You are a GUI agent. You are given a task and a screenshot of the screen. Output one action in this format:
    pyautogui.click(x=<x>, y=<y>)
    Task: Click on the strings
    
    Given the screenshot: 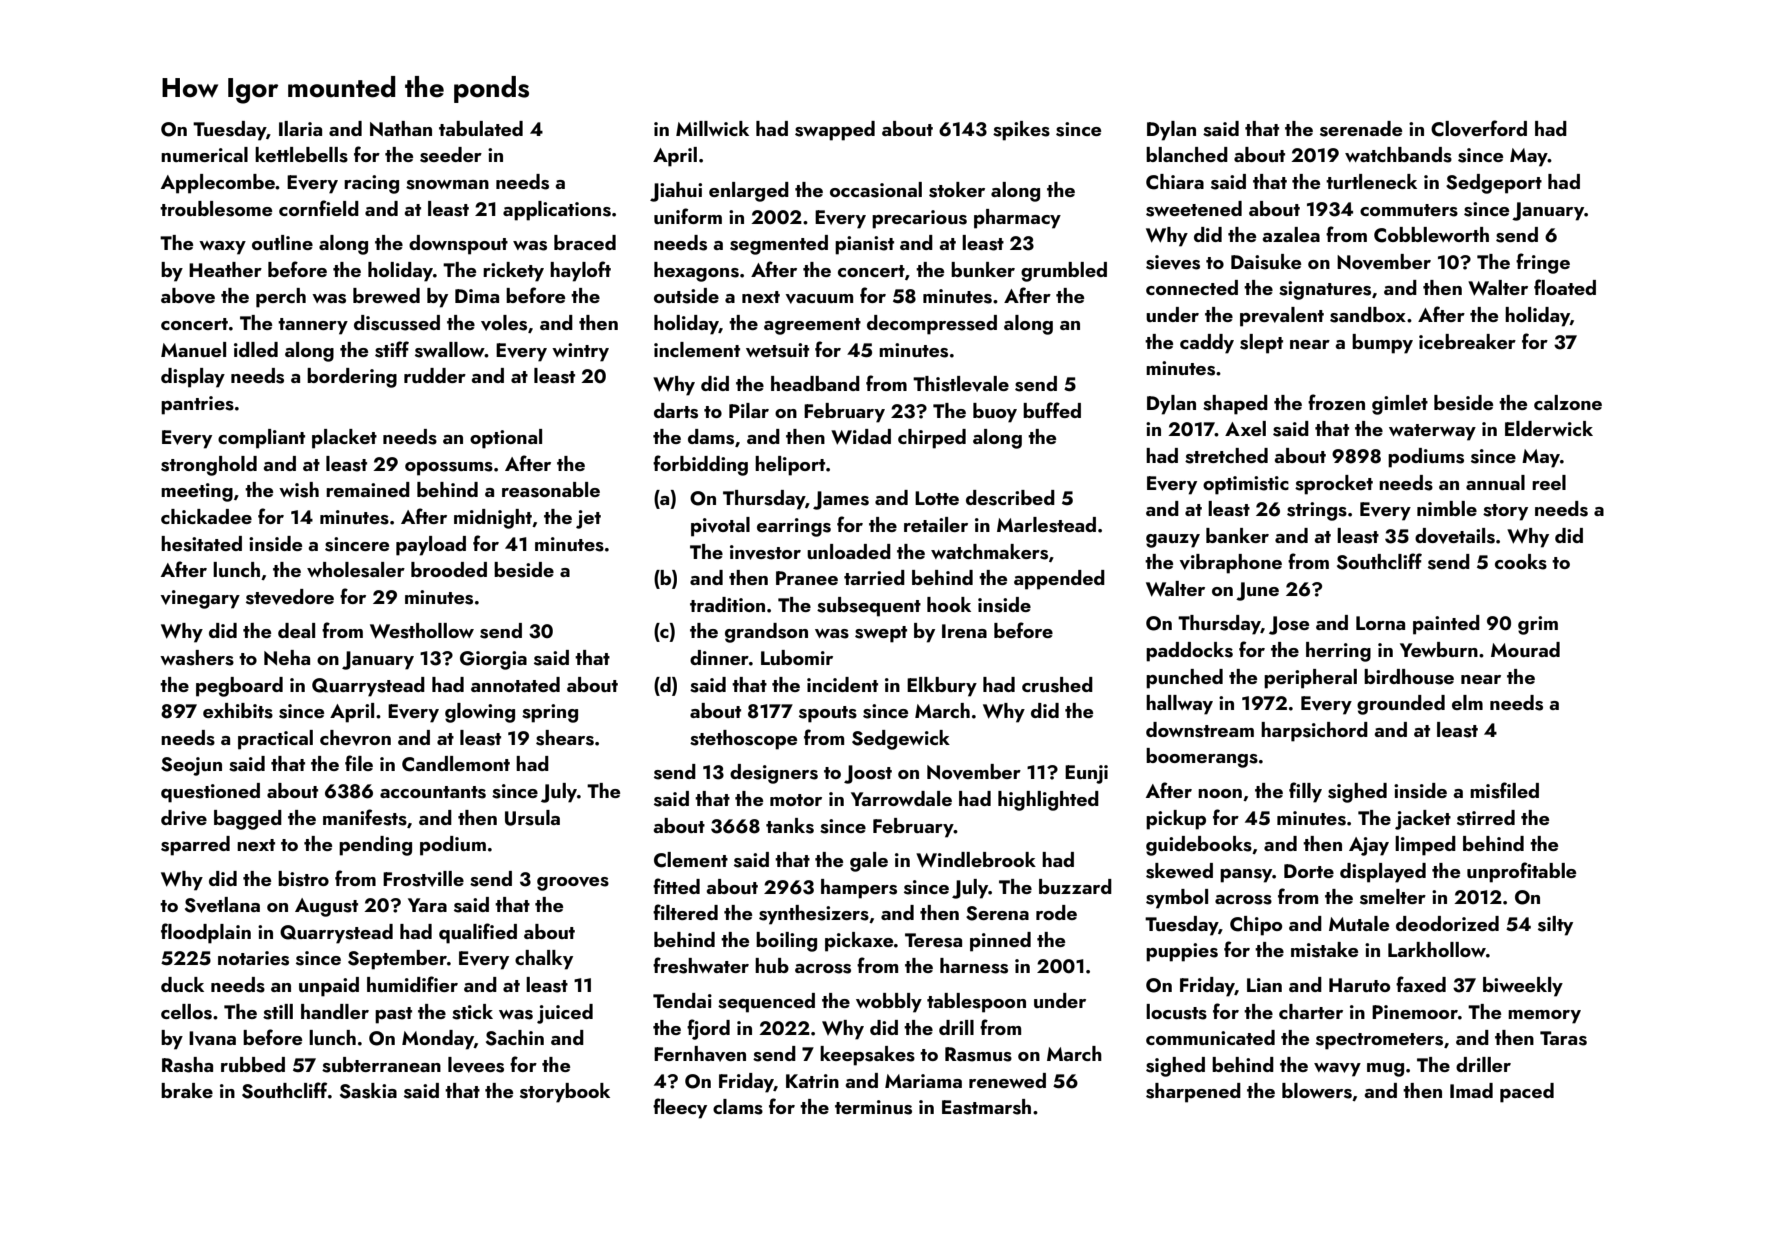 What is the action you would take?
    pyautogui.click(x=1317, y=511)
